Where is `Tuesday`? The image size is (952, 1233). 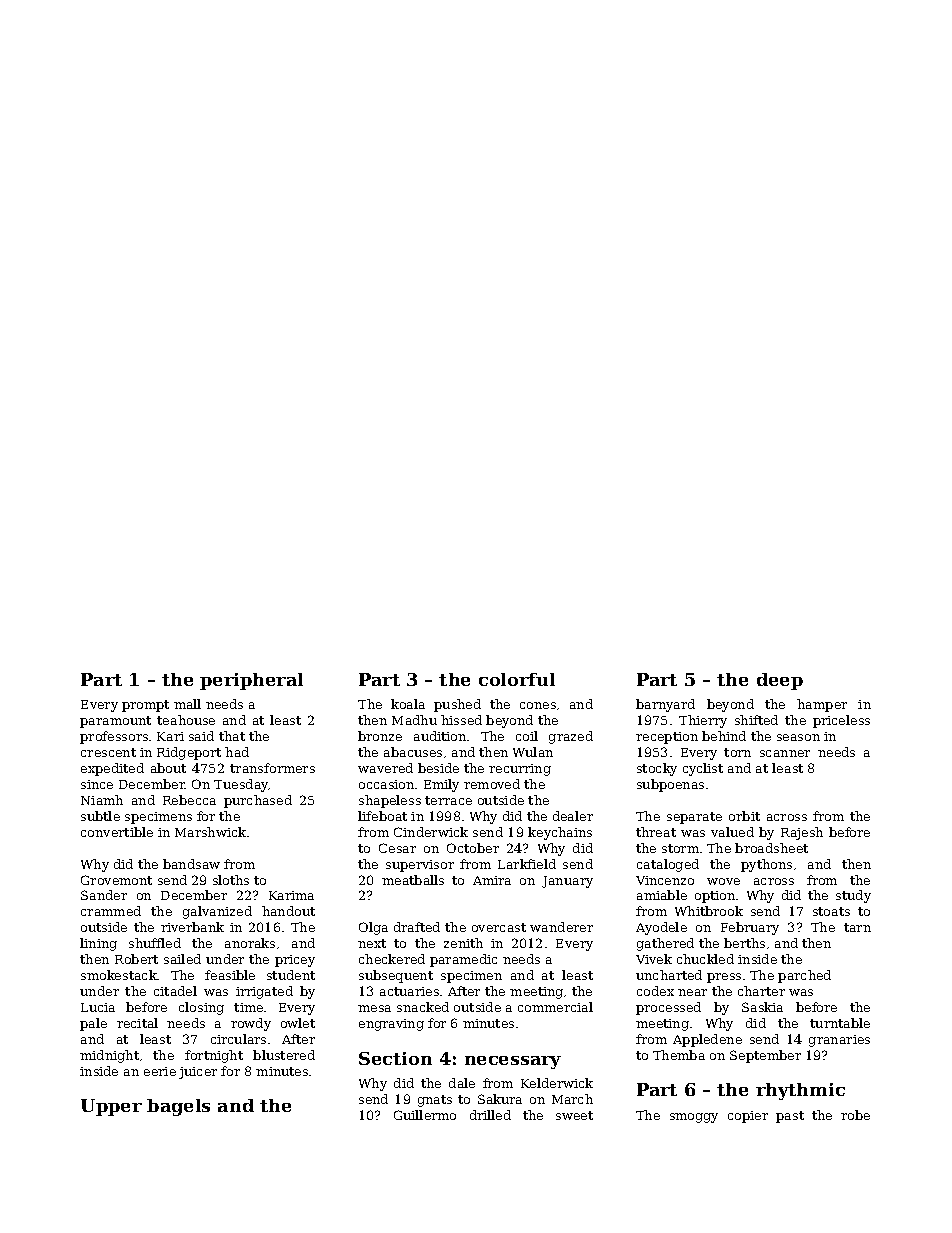 Tuesday is located at coordinates (241, 785).
